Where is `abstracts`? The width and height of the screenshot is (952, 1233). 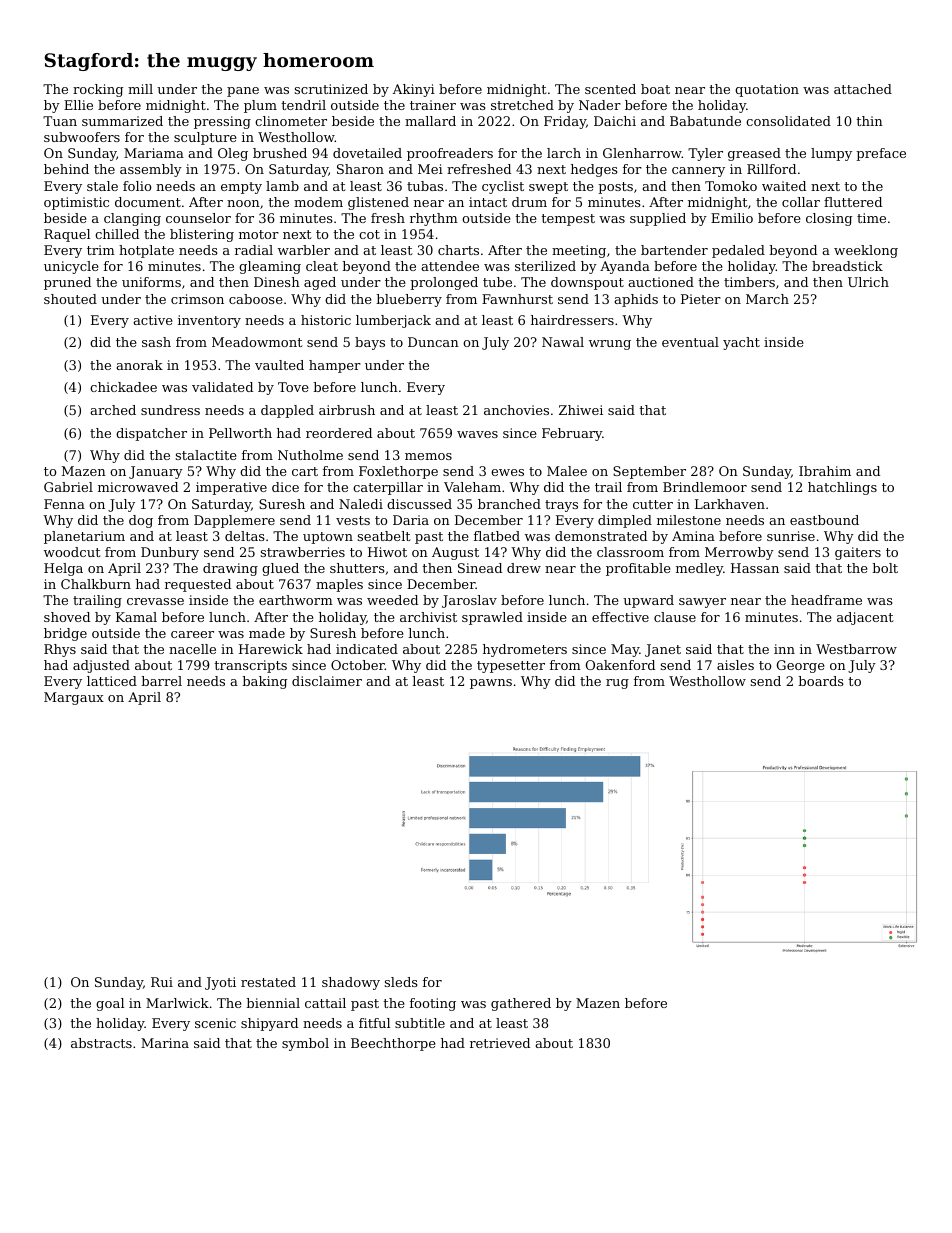 abstracts is located at coordinates (101, 1043).
